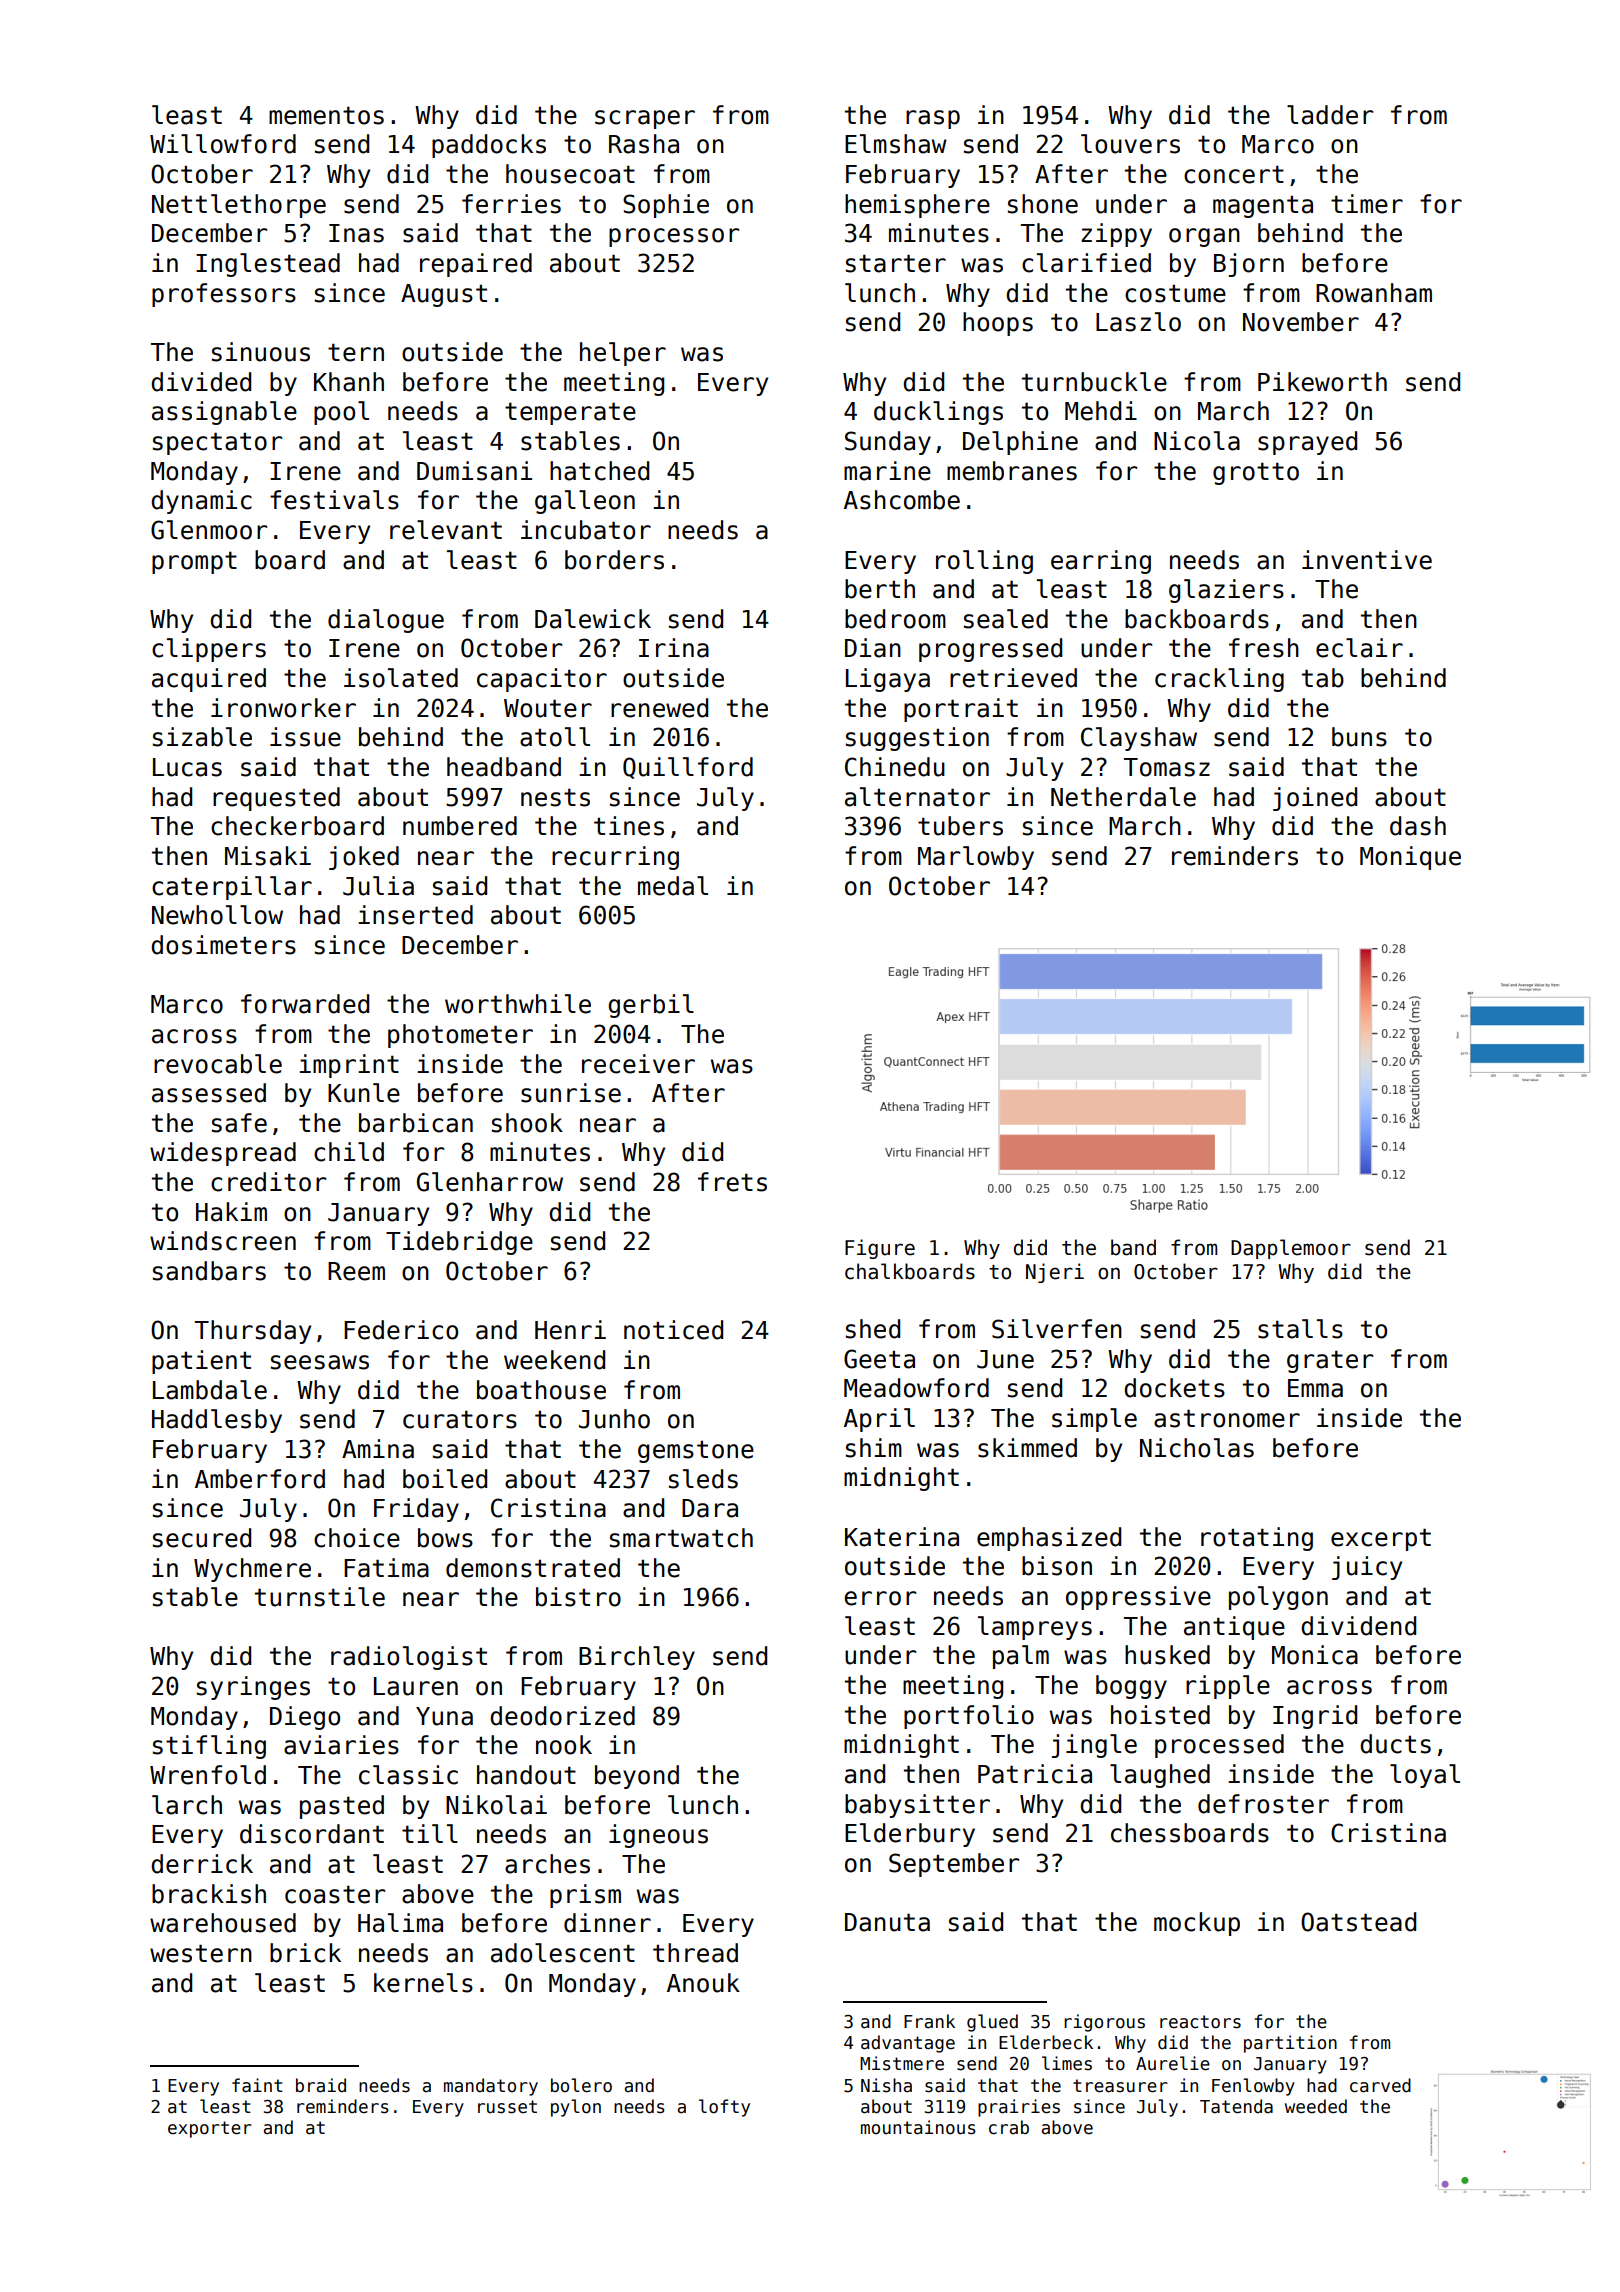 The image size is (1620, 2292). What do you see at coordinates (1226, 591) in the image?
I see `glaziers` at bounding box center [1226, 591].
